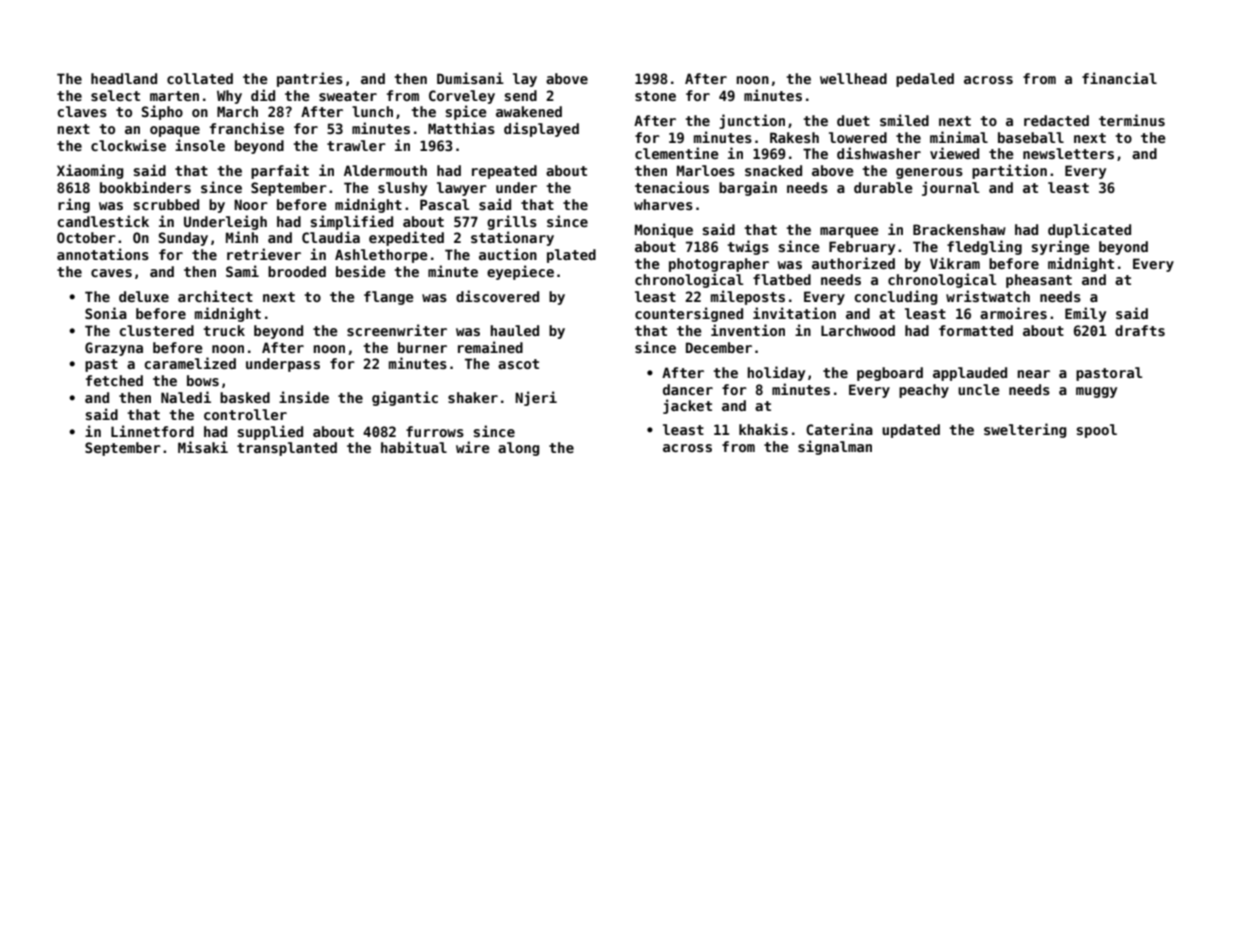  I want to click on dishwasher, so click(879, 153).
